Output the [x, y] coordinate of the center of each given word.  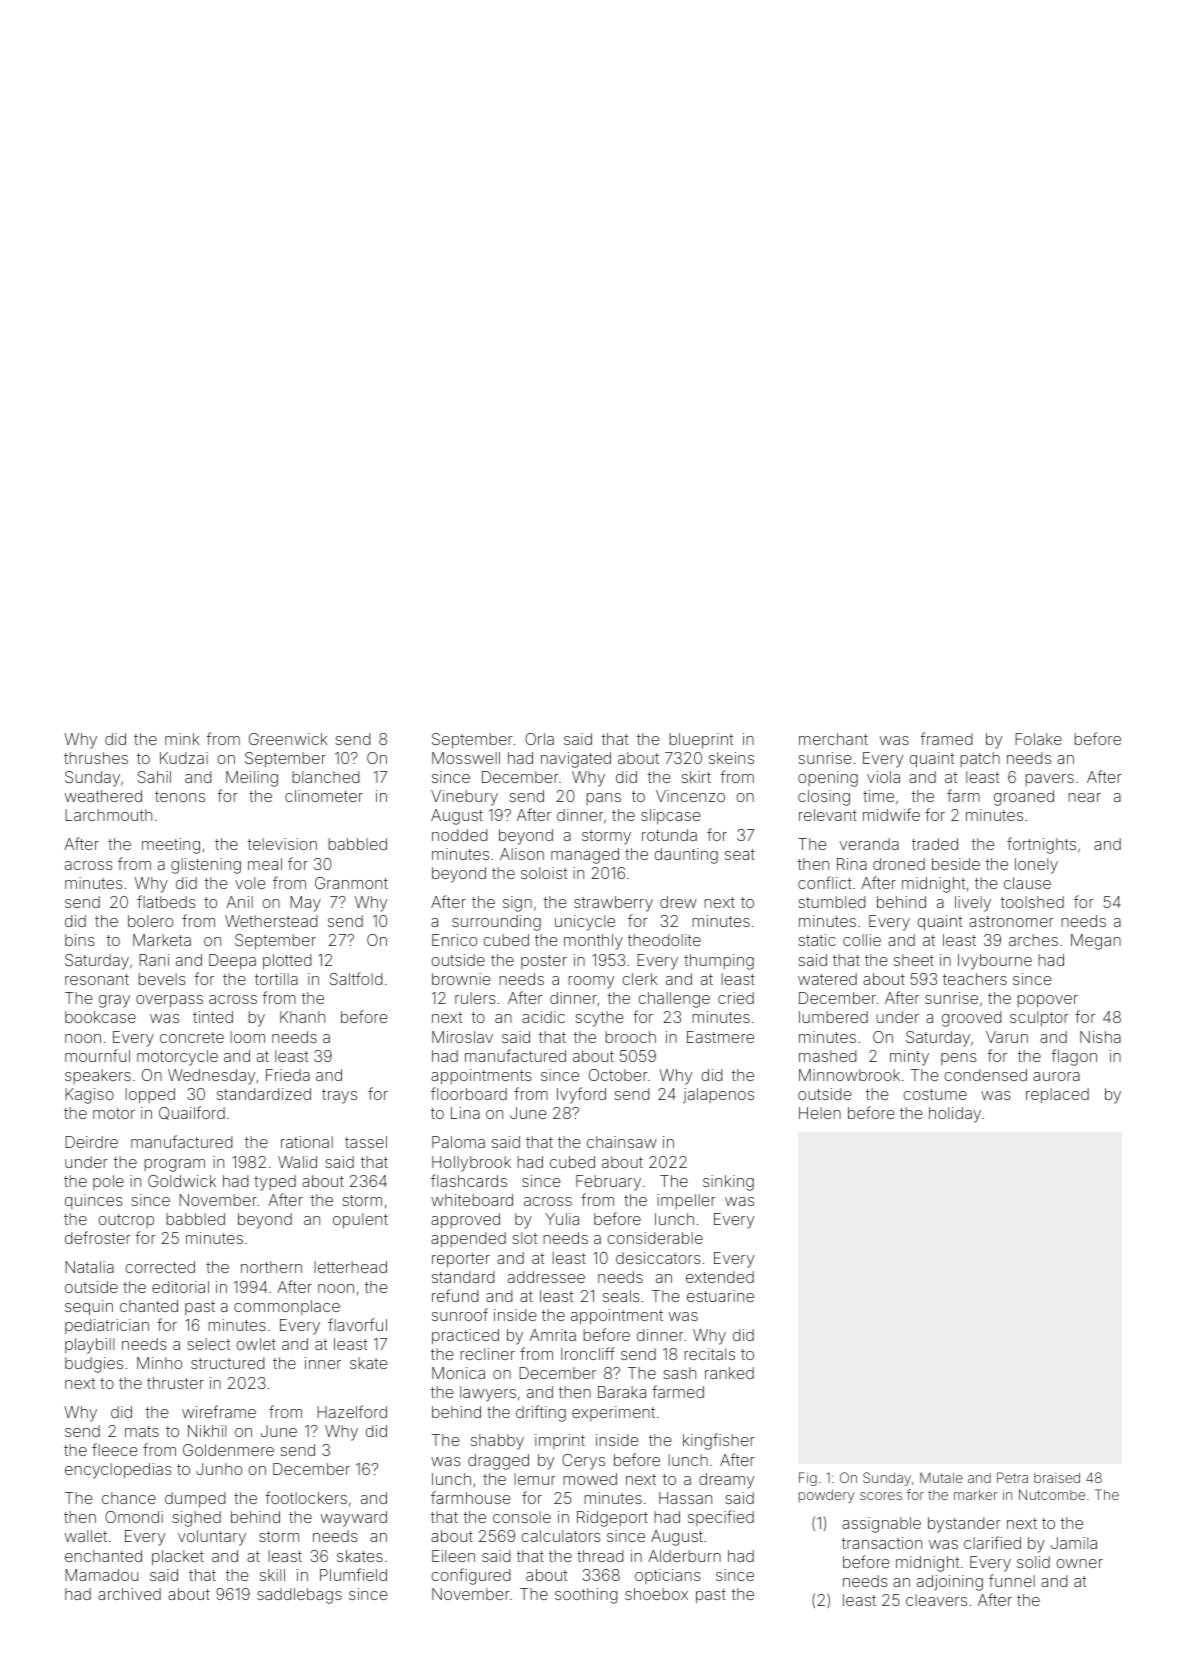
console [522, 1517]
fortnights [1041, 845]
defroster [98, 1237]
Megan [1096, 942]
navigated [576, 760]
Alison [522, 854]
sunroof [460, 1314]
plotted [287, 962]
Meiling [252, 779]
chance [129, 1498]
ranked [729, 1373]
